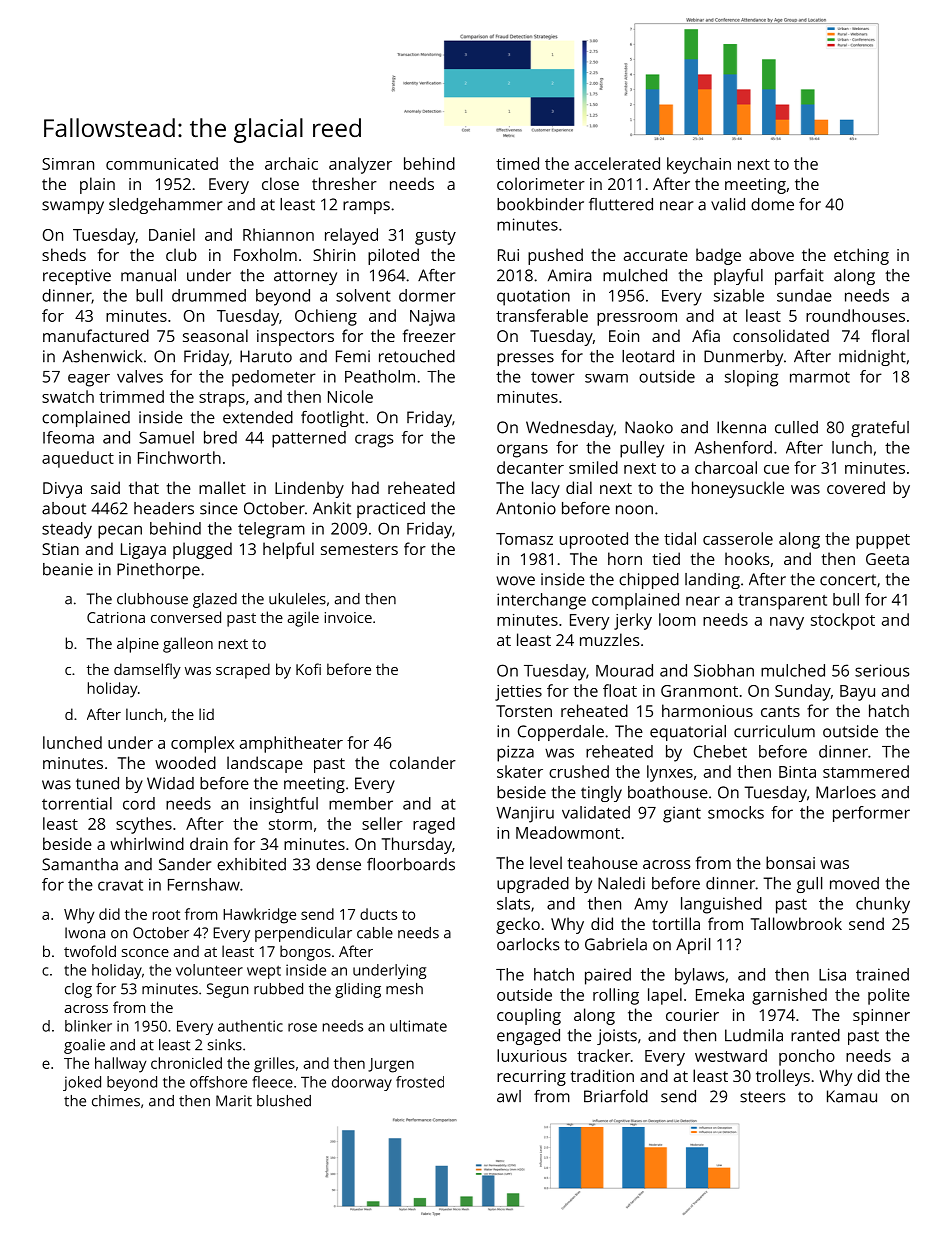 This image has height=1233, width=952. What do you see at coordinates (363, 295) in the image?
I see `solvent` at bounding box center [363, 295].
